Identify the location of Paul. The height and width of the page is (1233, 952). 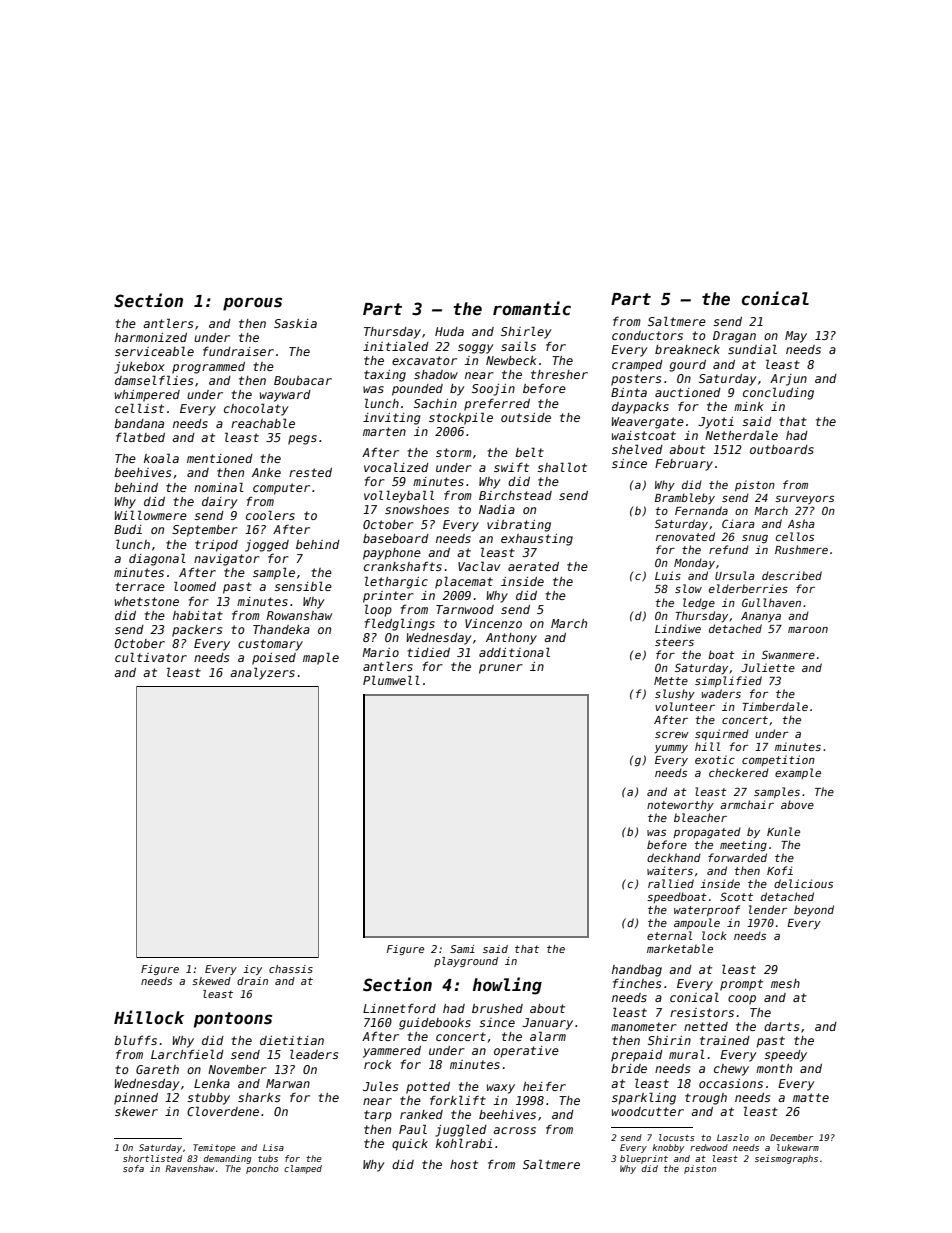
(413, 1129).
